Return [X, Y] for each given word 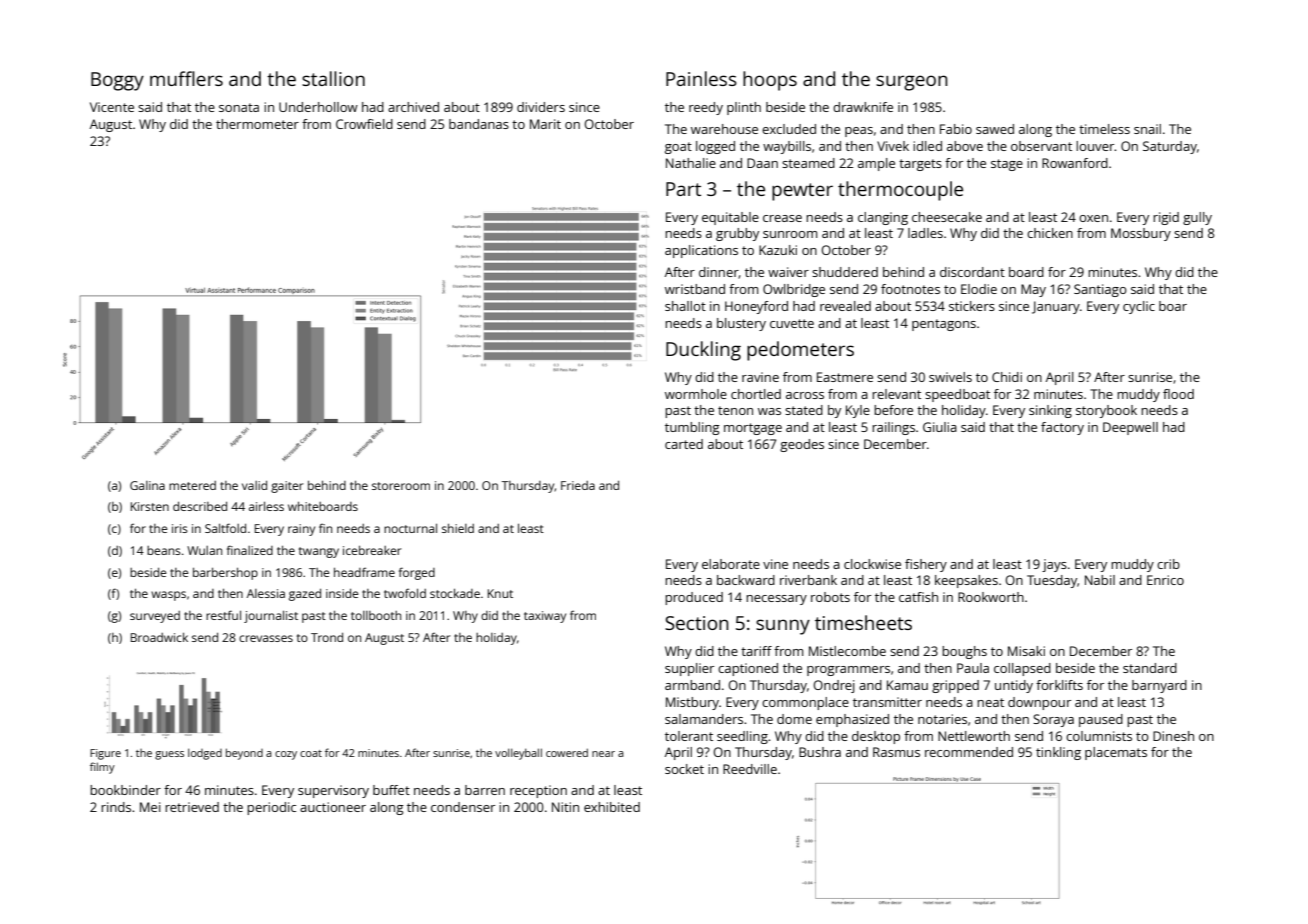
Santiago [1100, 290]
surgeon [912, 83]
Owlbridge [794, 290]
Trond [327, 637]
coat [311, 753]
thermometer [257, 124]
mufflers [186, 78]
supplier [689, 669]
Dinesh [1173, 736]
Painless [701, 78]
